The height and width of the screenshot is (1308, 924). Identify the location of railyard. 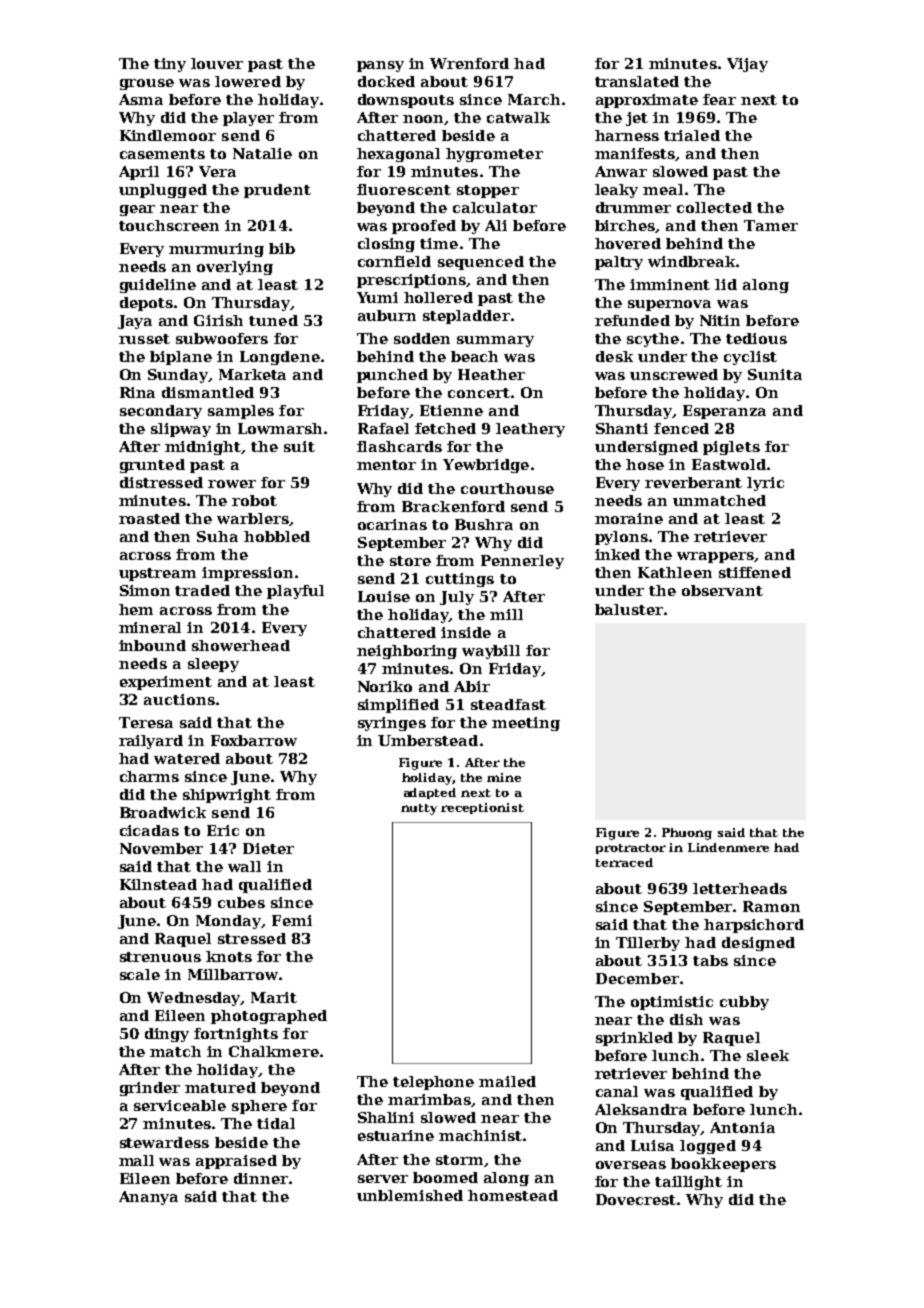
(151, 742).
